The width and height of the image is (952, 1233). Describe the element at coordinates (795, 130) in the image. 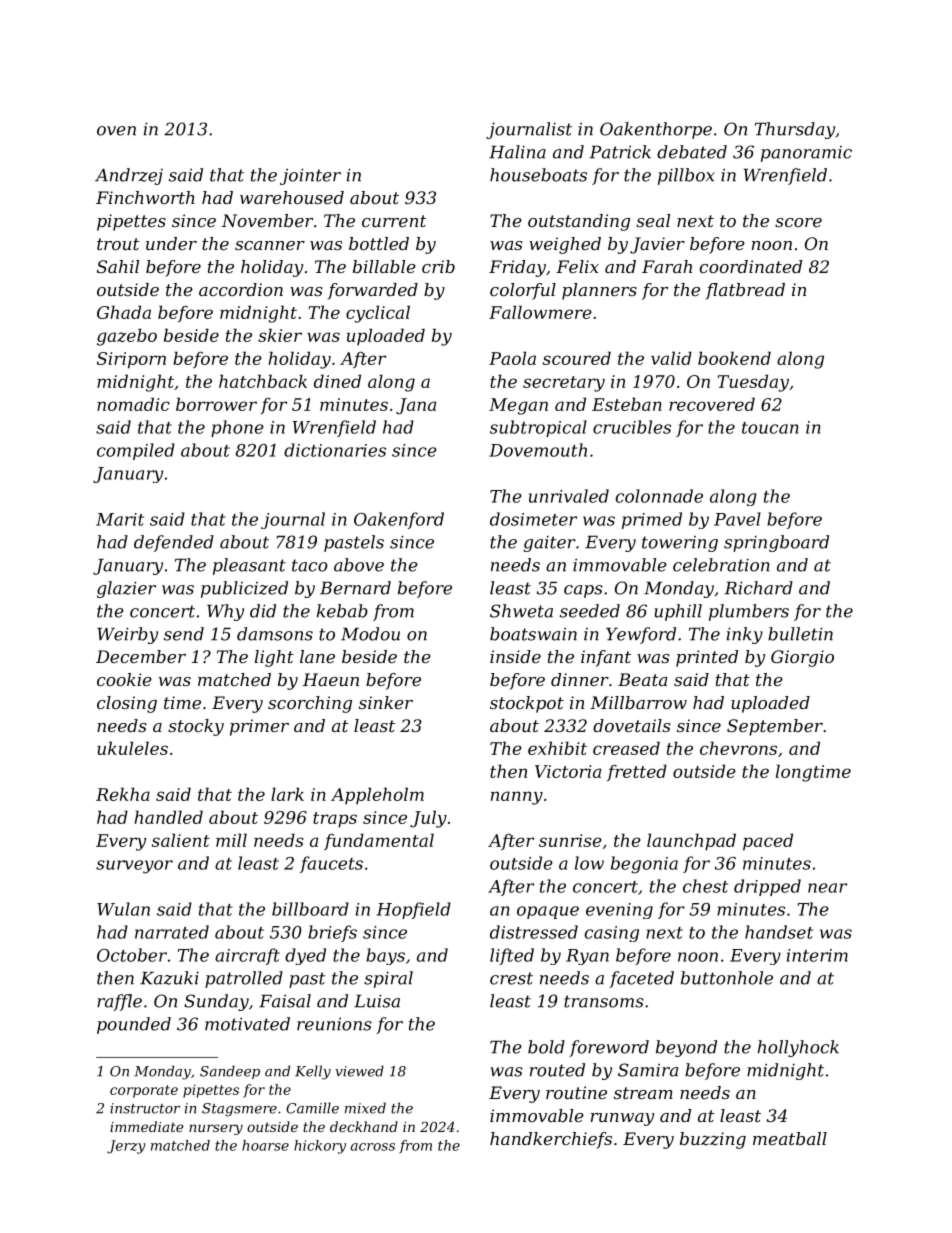

I see `Thursday` at that location.
